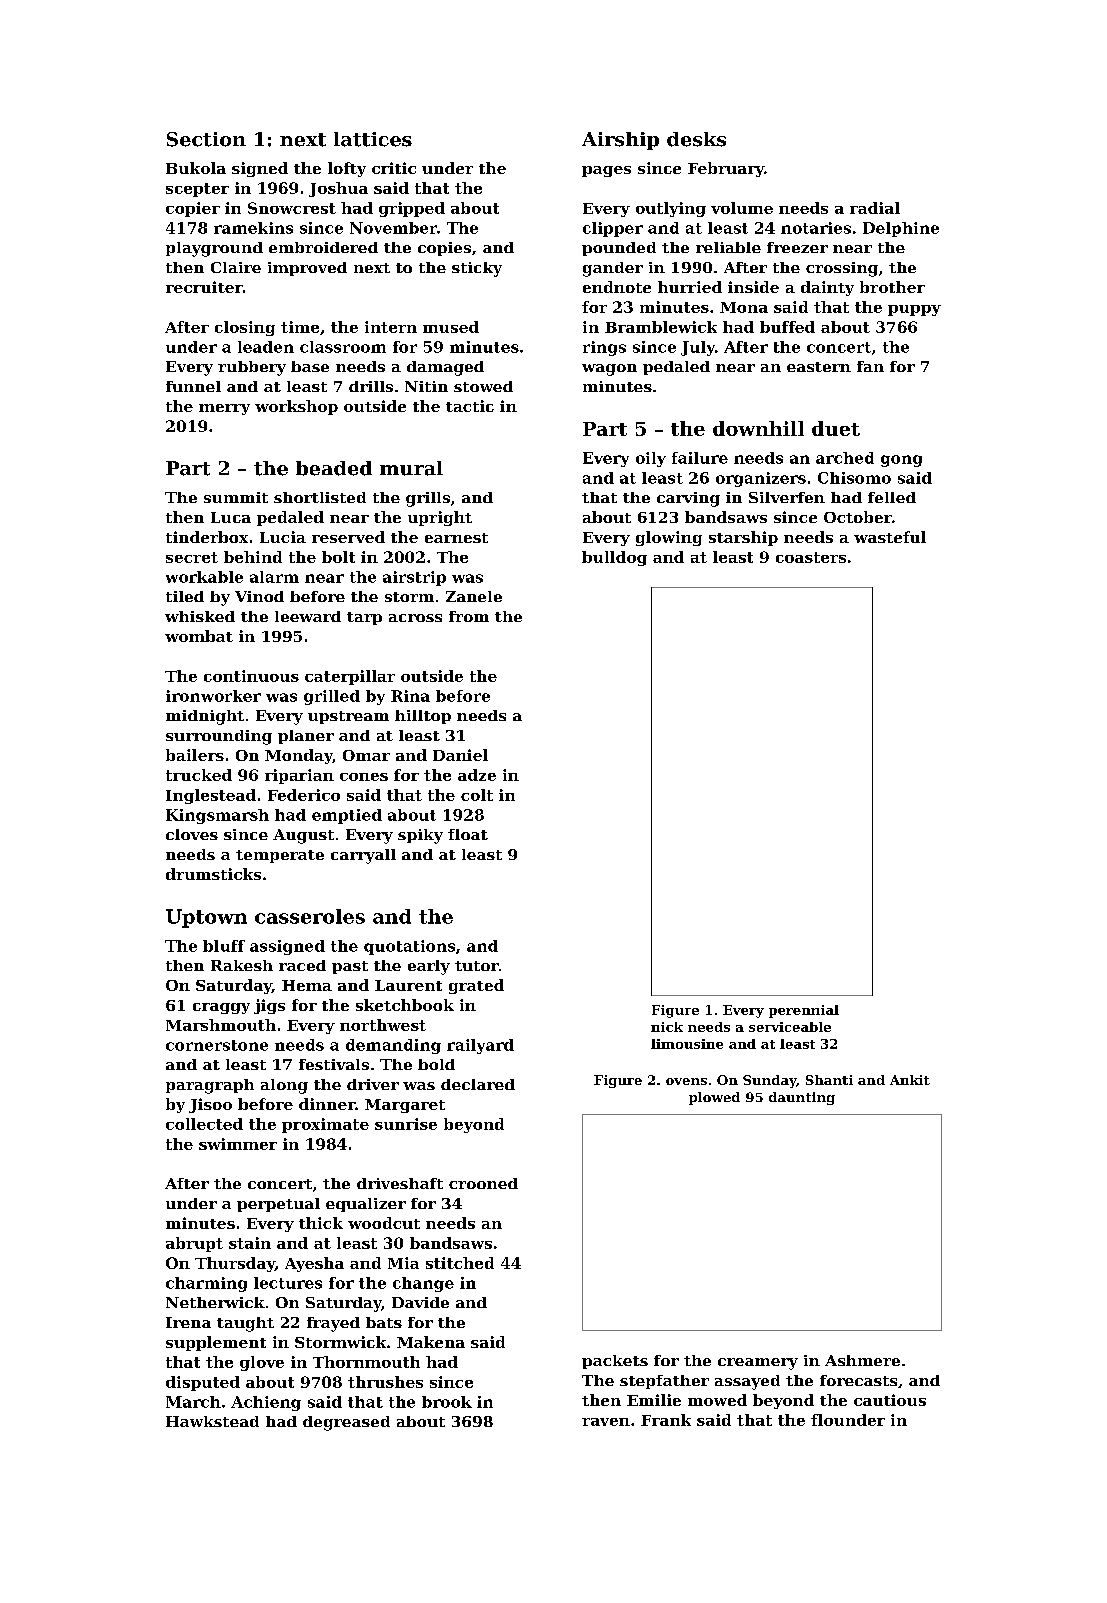 The width and height of the image is (1107, 1603). Describe the element at coordinates (714, 1098) in the image. I see `plowed` at that location.
